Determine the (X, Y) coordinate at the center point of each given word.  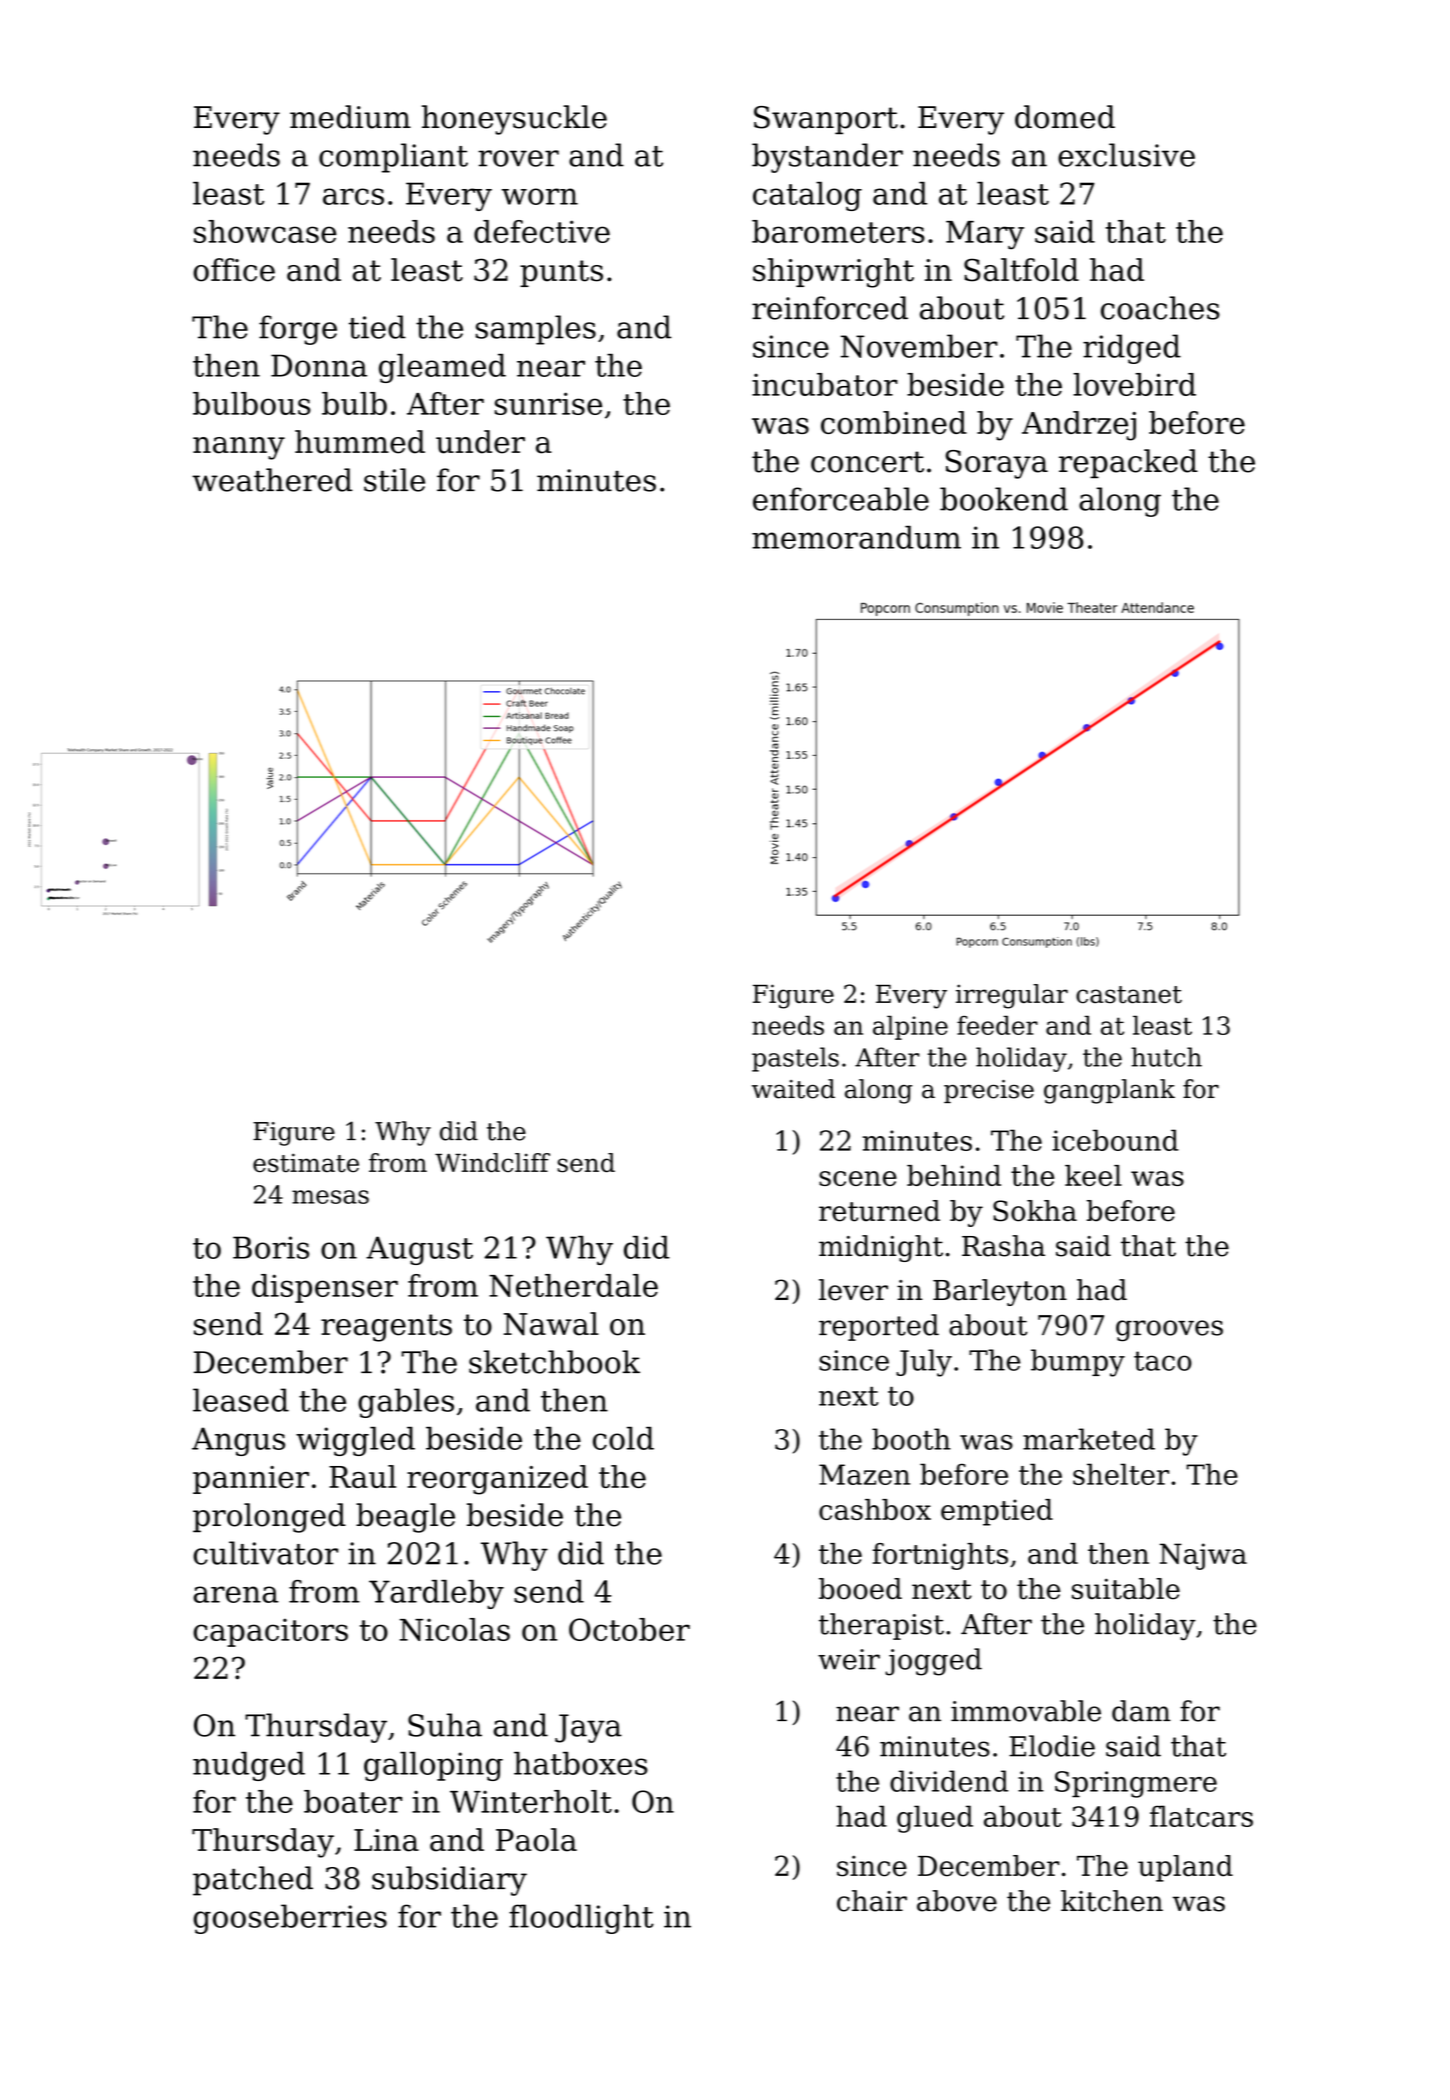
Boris (271, 1247)
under (480, 442)
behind (954, 1175)
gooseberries (290, 1919)
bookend (1004, 499)
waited (793, 1089)
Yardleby (436, 1594)
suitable (1126, 1589)
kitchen (1112, 1901)
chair (872, 1901)
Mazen (864, 1474)
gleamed (442, 368)
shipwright (833, 273)
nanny (239, 448)
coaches (1160, 308)
